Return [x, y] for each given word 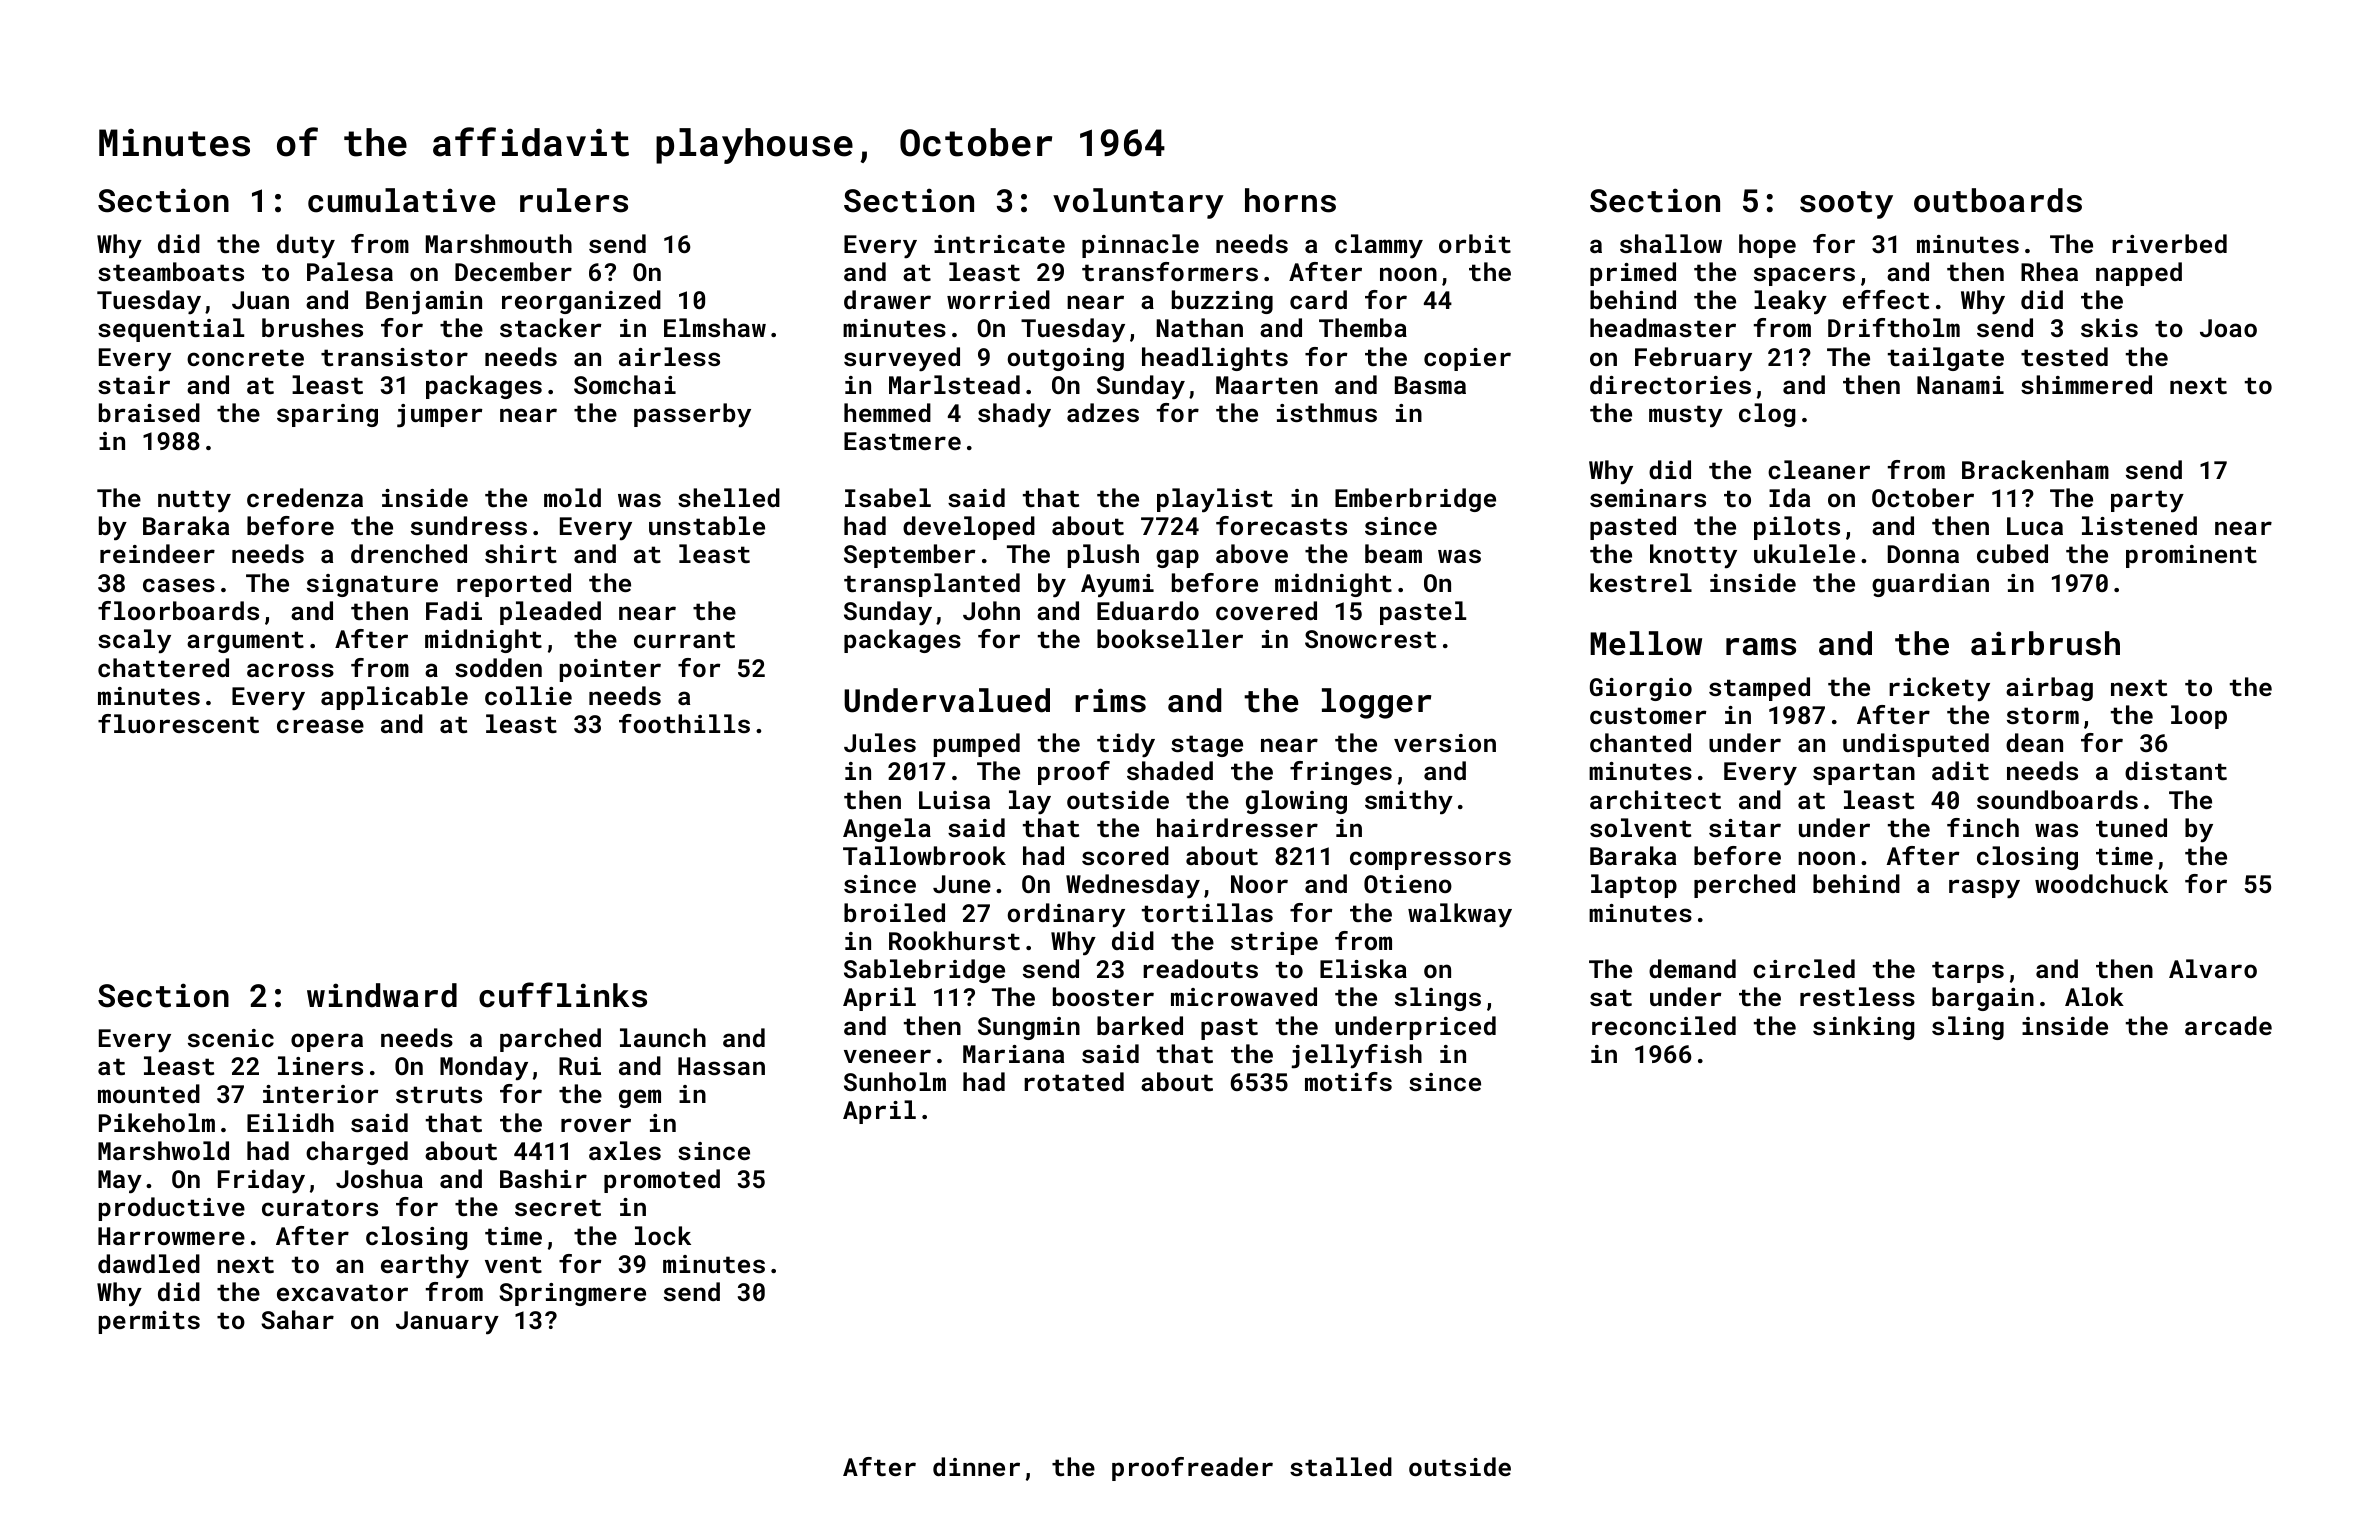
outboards [1998, 200]
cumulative [401, 200]
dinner [976, 1466]
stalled [1341, 1466]
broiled [894, 912]
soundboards [2057, 799]
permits [149, 1322]
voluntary [1138, 203]
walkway [1460, 915]
